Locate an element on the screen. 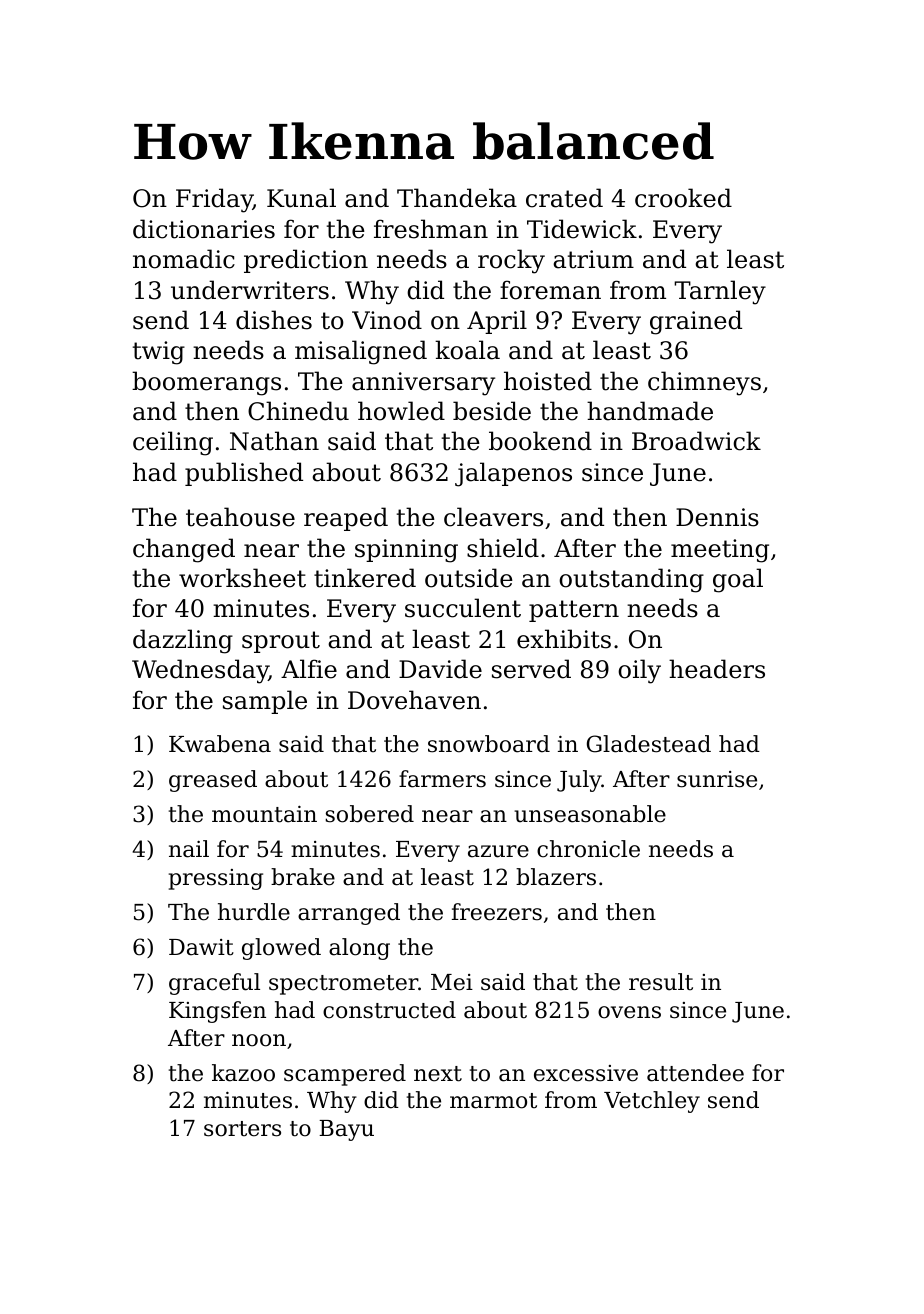  sorters is located at coordinates (242, 1129).
